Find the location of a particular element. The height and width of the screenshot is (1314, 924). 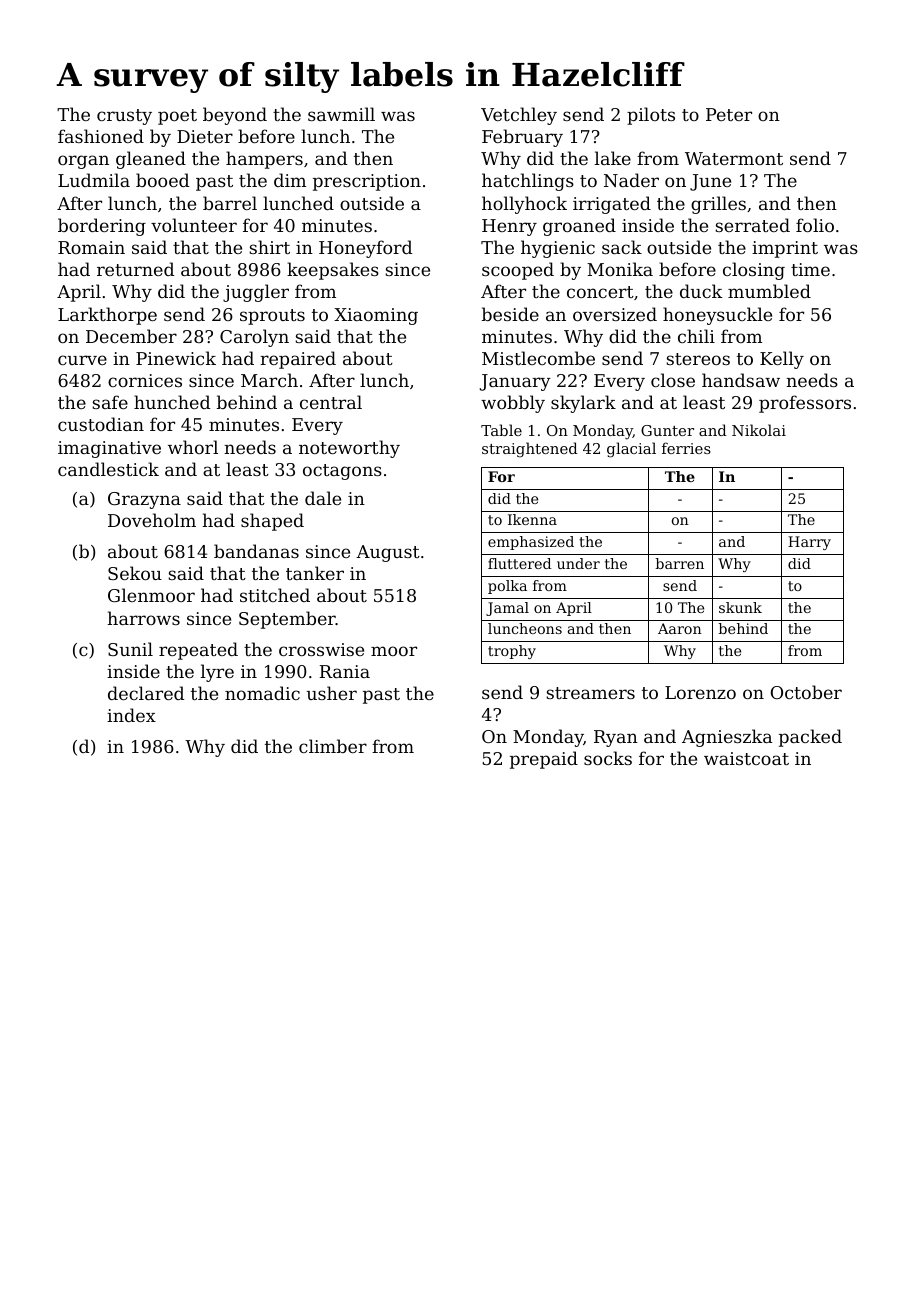

keepsakes is located at coordinates (333, 271).
